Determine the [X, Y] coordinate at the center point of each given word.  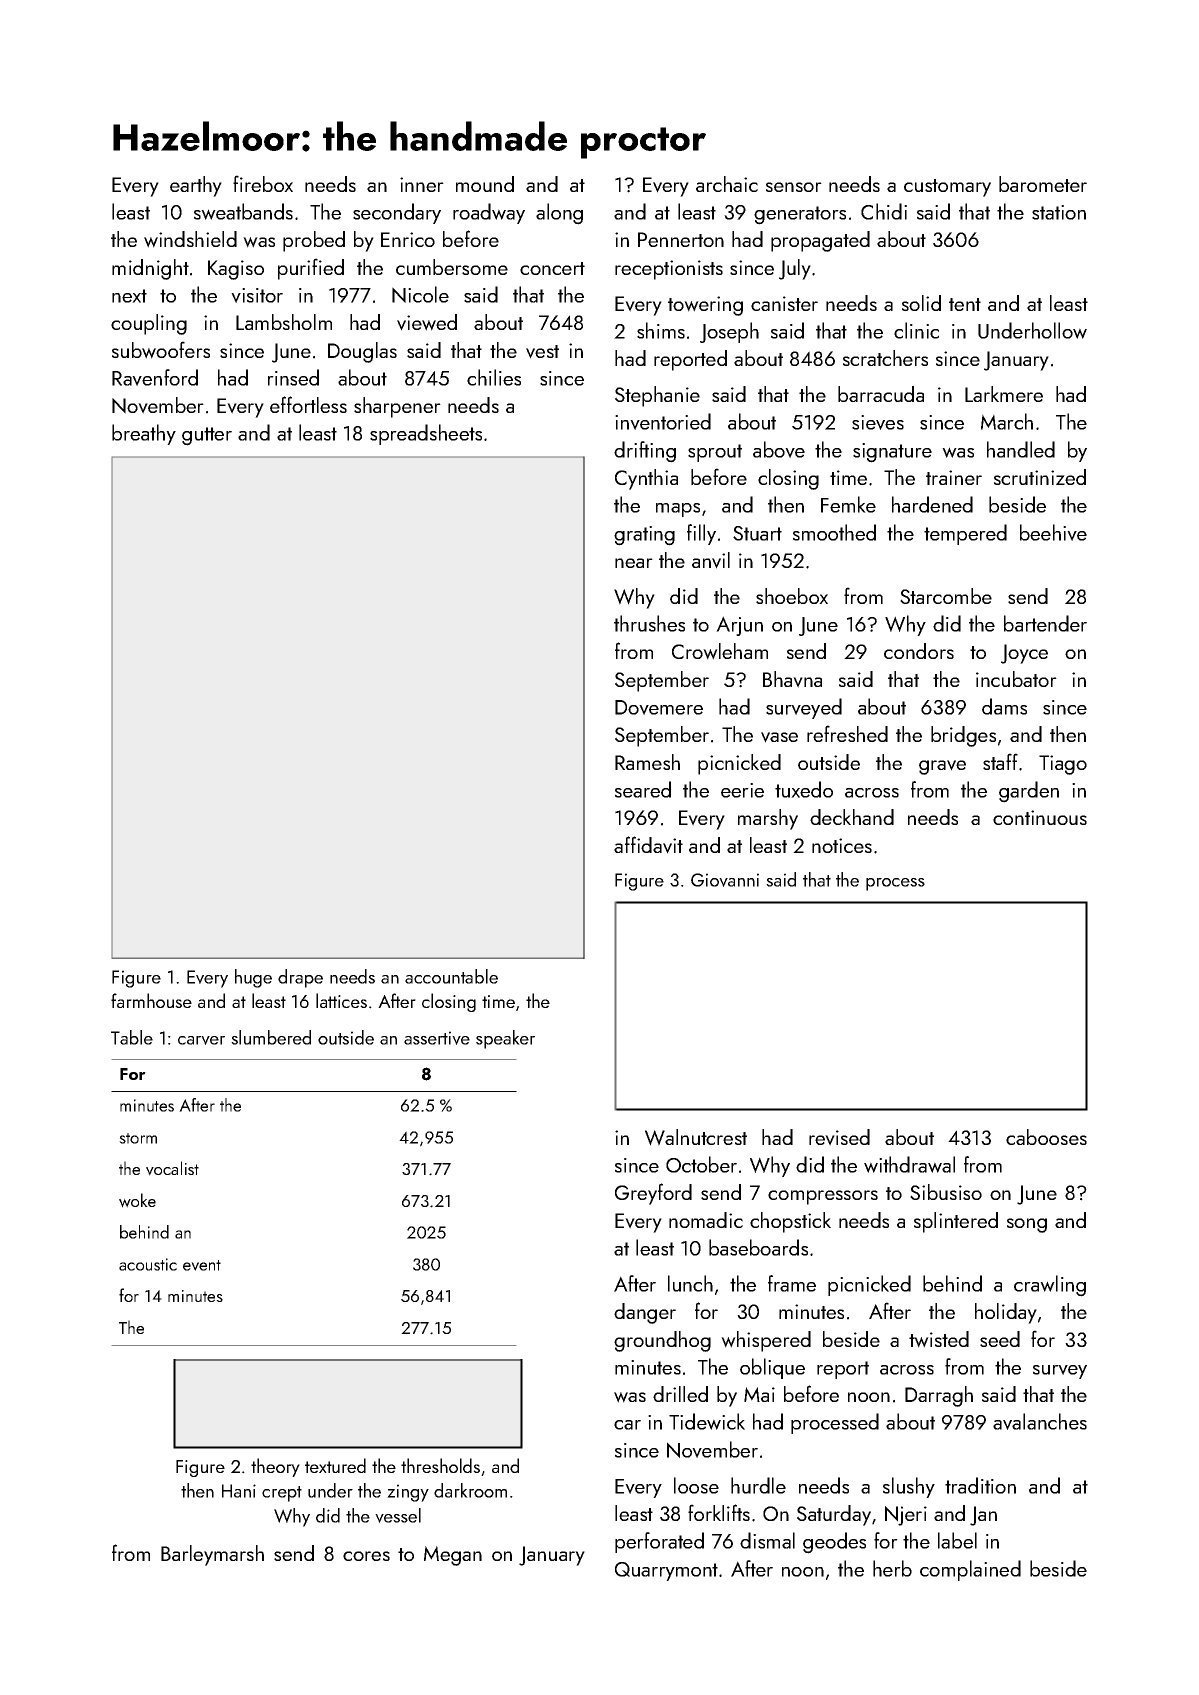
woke [137, 1200]
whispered [766, 1341]
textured [335, 1465]
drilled [680, 1394]
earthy [196, 186]
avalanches [1040, 1421]
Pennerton [681, 239]
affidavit [648, 845]
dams [1004, 706]
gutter [207, 436]
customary [947, 188]
